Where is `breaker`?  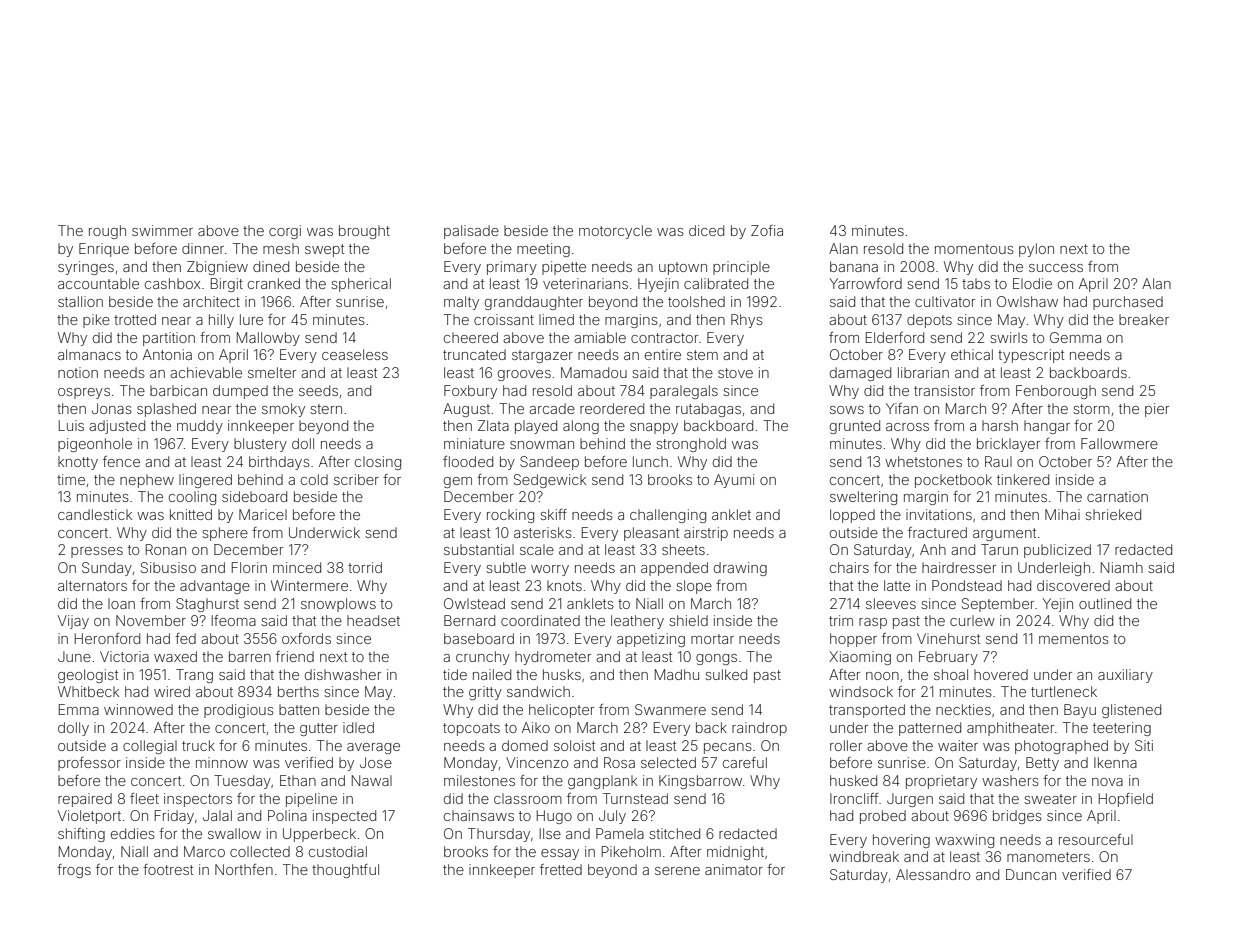 breaker is located at coordinates (1144, 319).
